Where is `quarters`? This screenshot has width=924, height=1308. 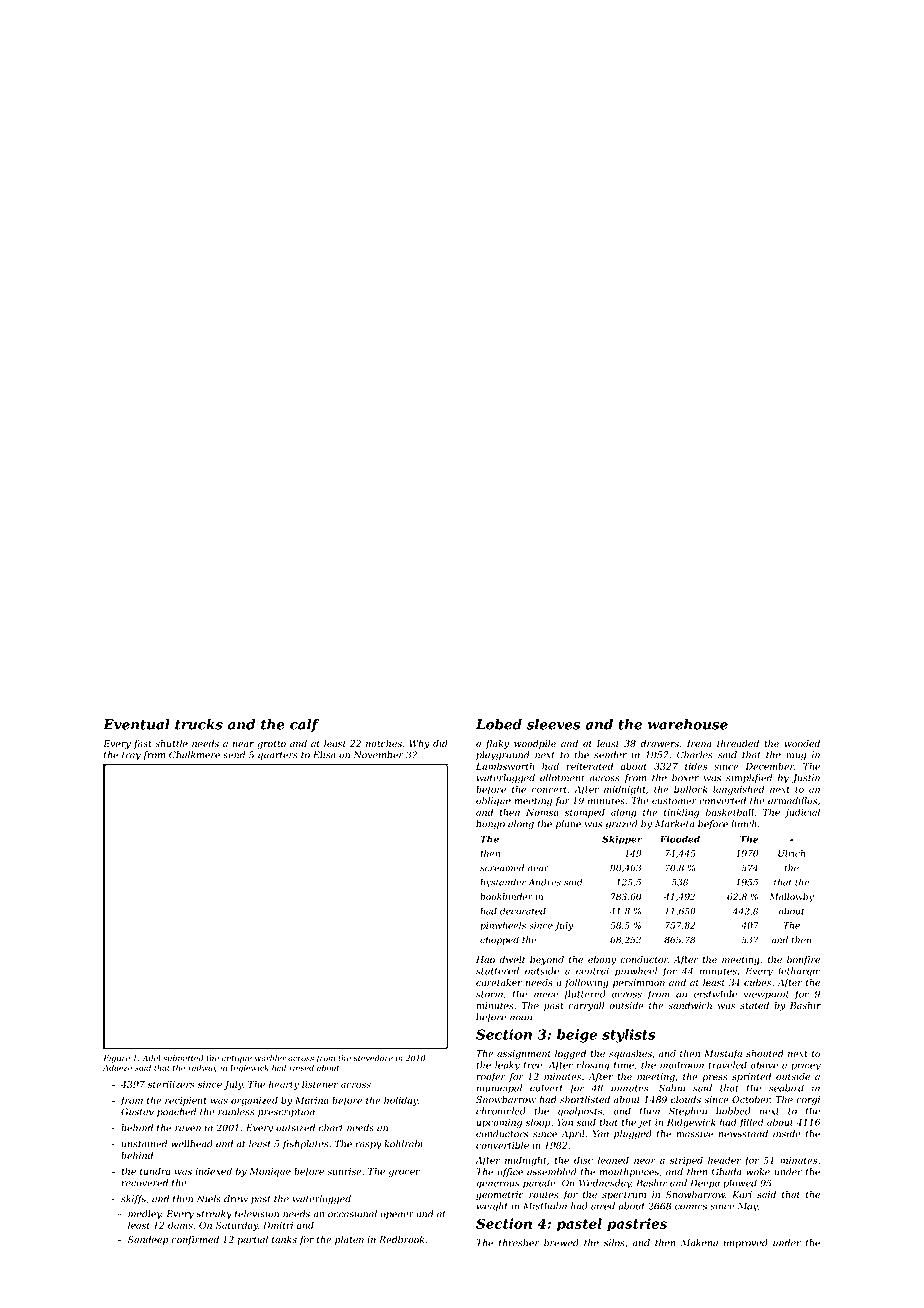
quarters is located at coordinates (278, 756).
